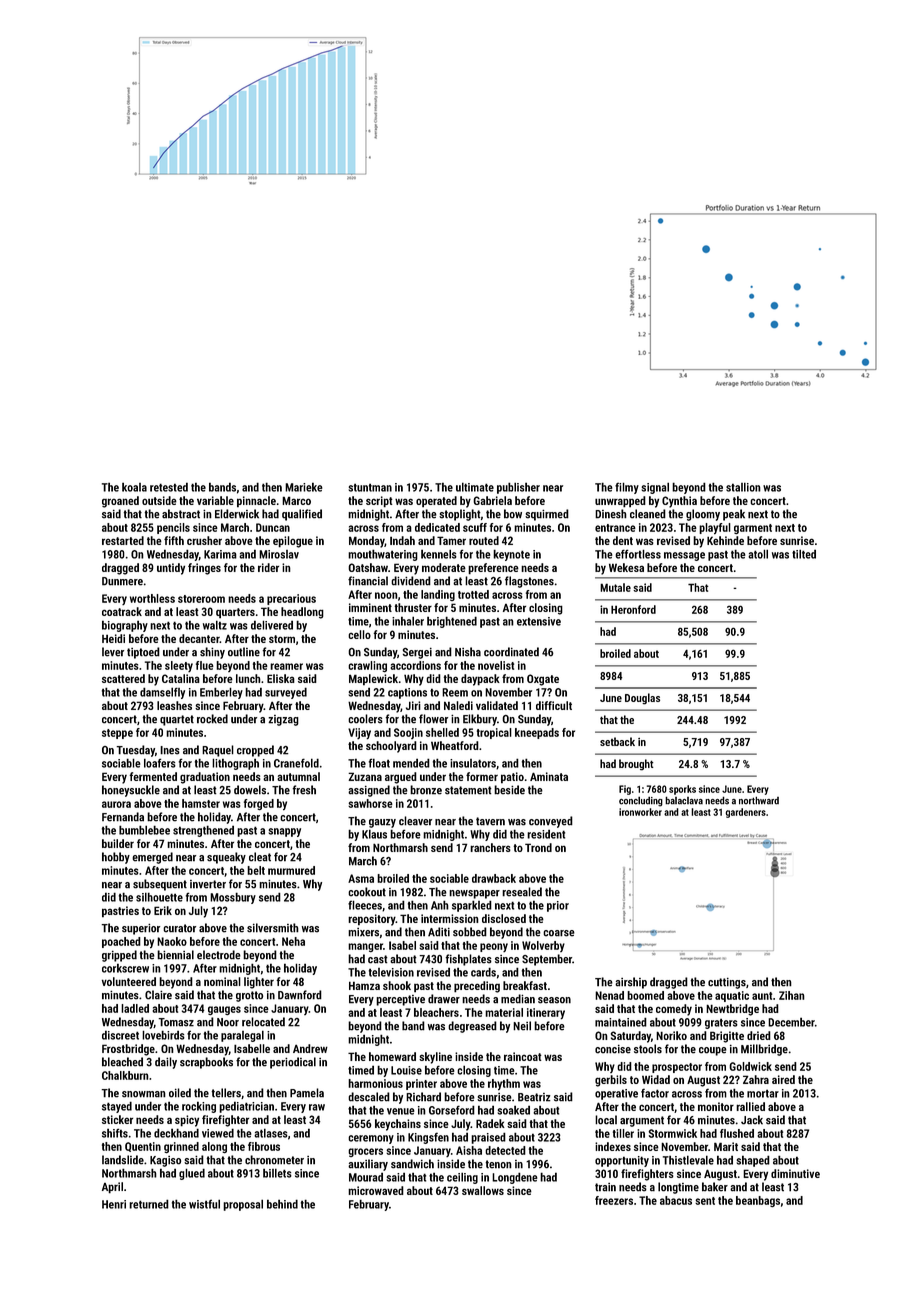 This document has width=924, height=1308. I want to click on extensive, so click(539, 621).
